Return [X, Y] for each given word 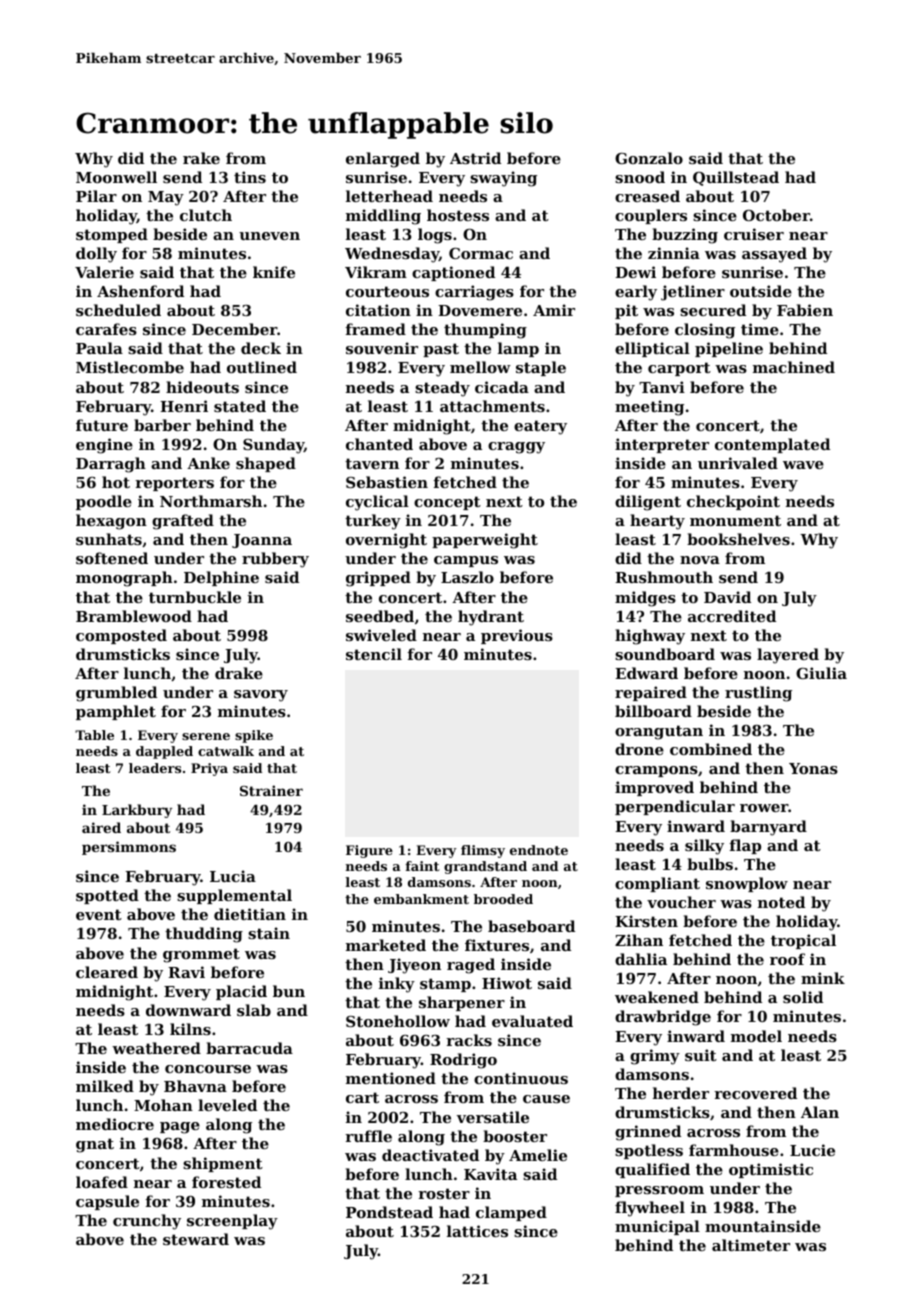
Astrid [475, 158]
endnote [539, 850]
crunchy [147, 1222]
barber [162, 425]
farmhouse [734, 1150]
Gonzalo [649, 158]
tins [250, 177]
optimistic [771, 1170]
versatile [493, 1117]
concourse [208, 1069]
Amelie [538, 1155]
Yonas [813, 768]
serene [206, 736]
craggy [516, 448]
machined [794, 367]
